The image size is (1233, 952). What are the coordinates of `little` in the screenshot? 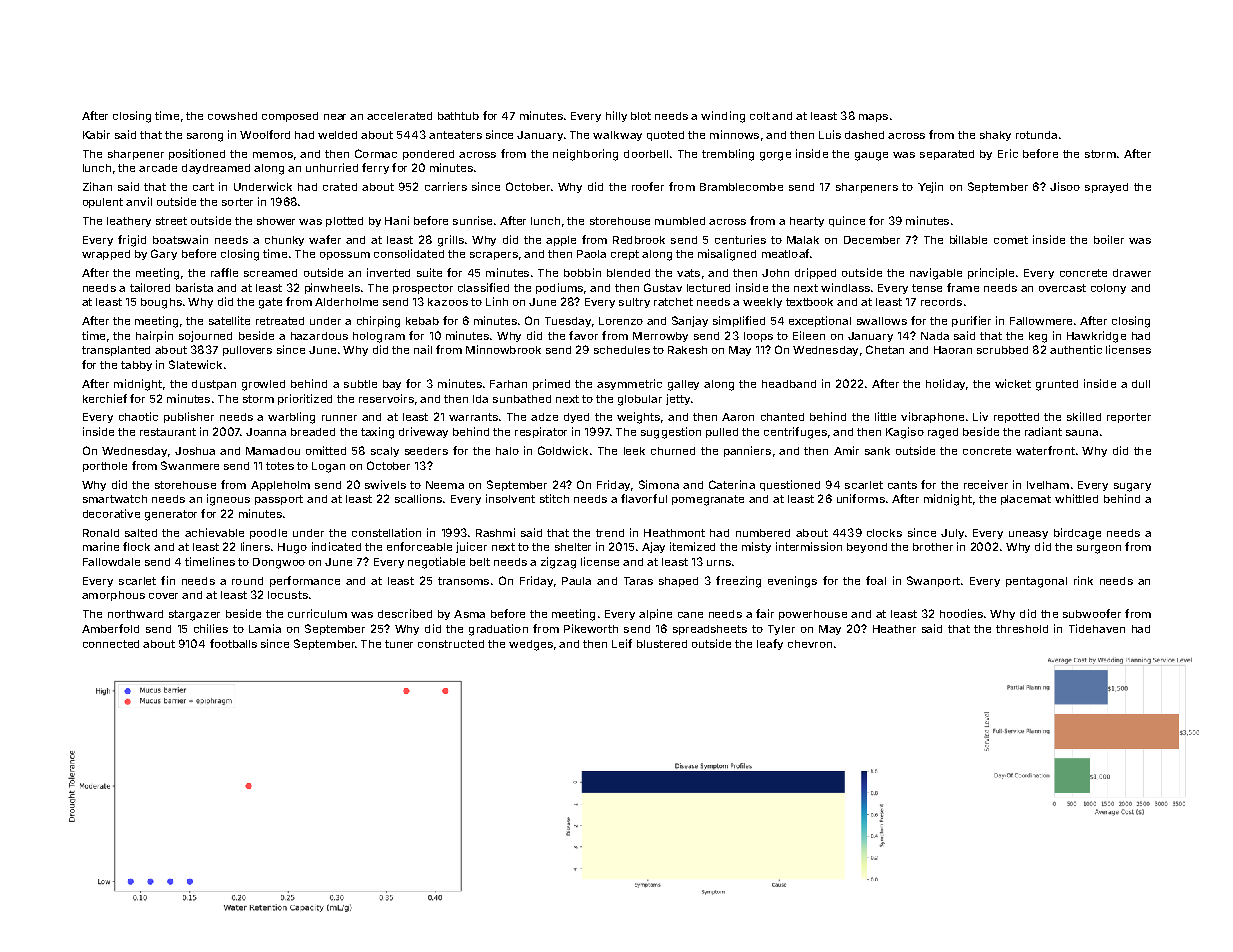 It's located at (885, 416).
